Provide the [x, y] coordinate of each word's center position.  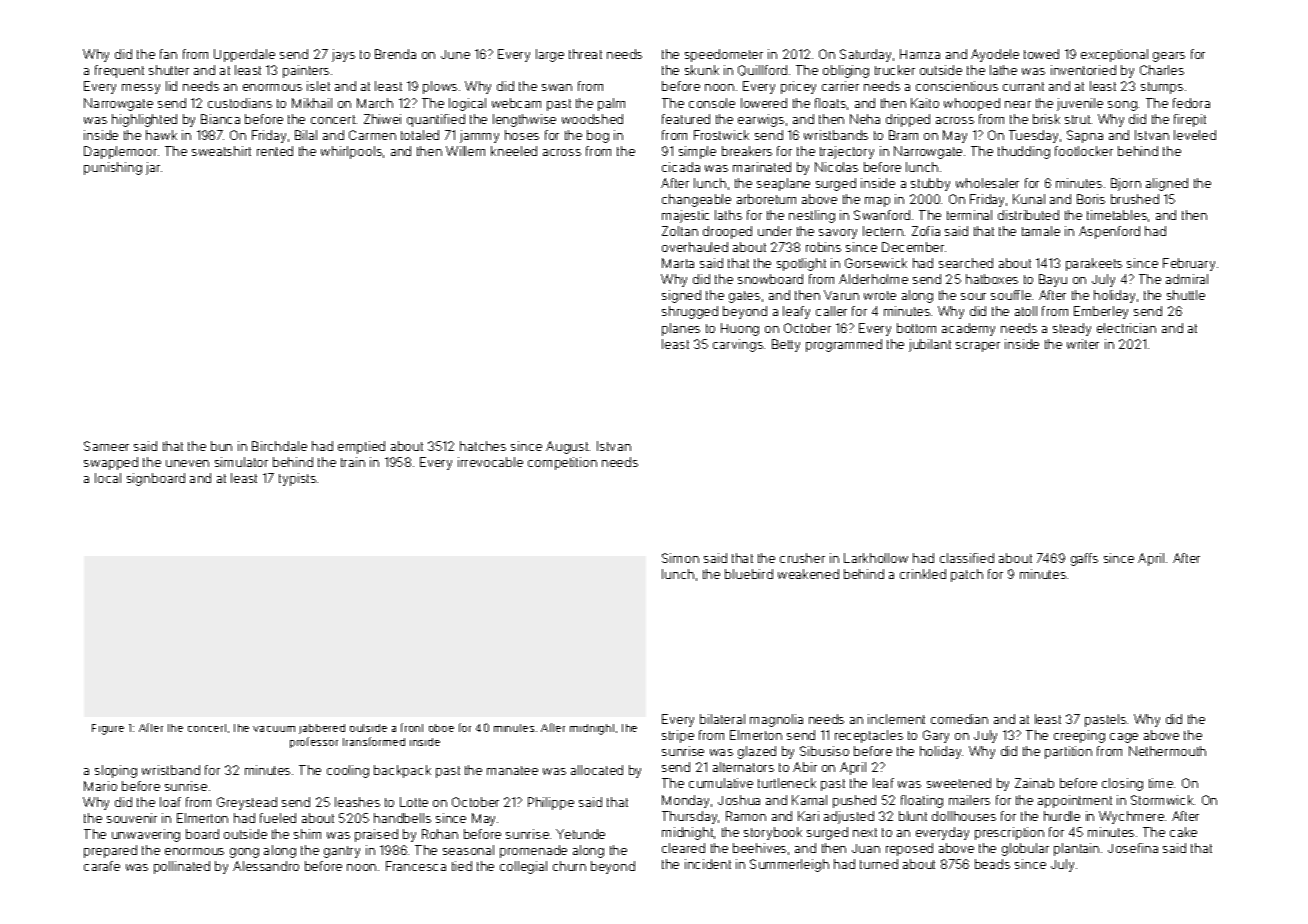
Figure [108, 729]
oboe [441, 728]
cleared [683, 848]
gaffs [1084, 559]
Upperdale [244, 55]
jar [153, 168]
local [108, 478]
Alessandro [266, 866]
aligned [1167, 184]
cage [1124, 738]
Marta [678, 263]
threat [585, 54]
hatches [483, 446]
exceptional [1114, 55]
